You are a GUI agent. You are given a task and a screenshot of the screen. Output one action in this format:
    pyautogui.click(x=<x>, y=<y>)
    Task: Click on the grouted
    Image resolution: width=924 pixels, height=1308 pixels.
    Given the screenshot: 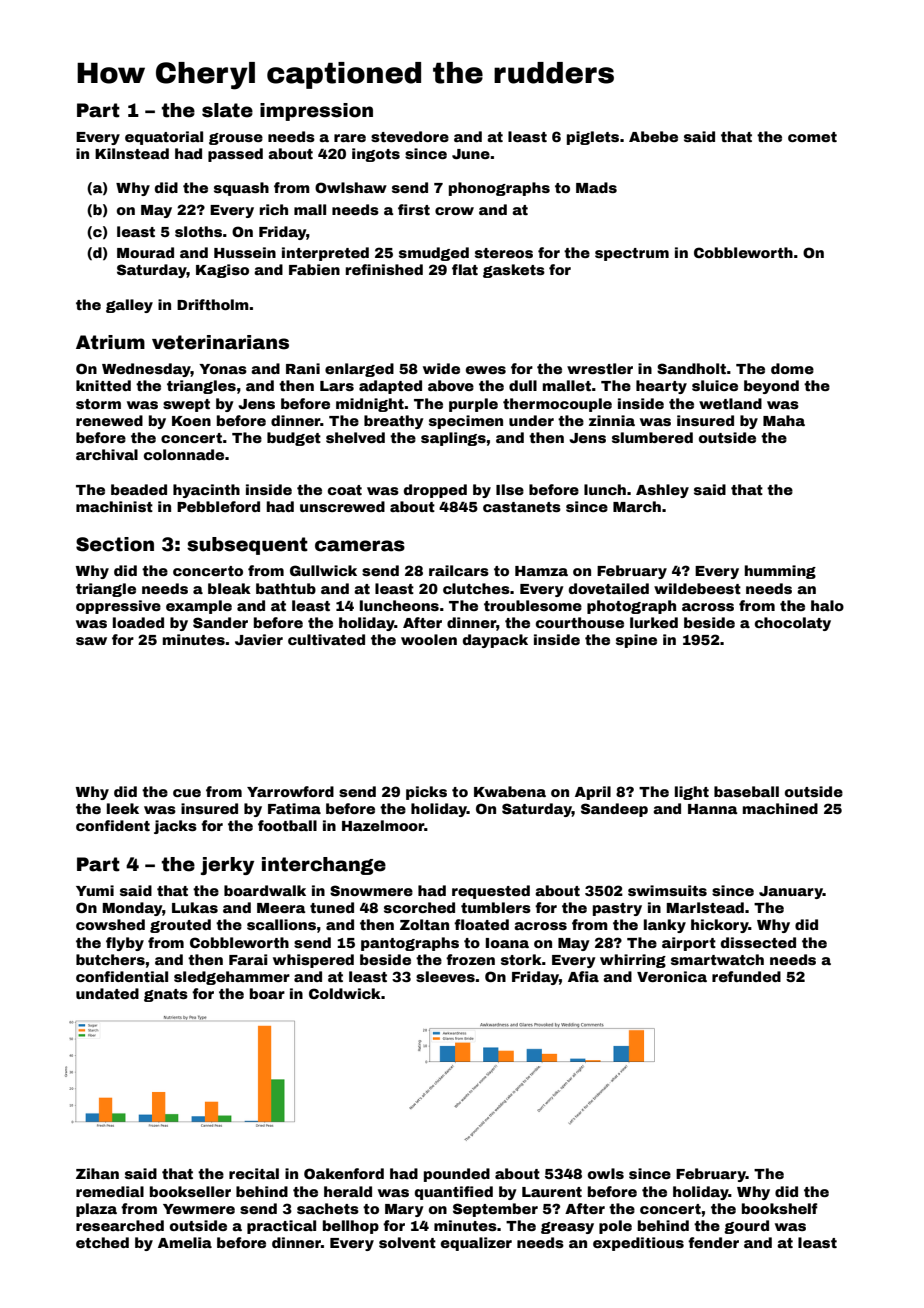 What is the action you would take?
    pyautogui.click(x=180, y=926)
